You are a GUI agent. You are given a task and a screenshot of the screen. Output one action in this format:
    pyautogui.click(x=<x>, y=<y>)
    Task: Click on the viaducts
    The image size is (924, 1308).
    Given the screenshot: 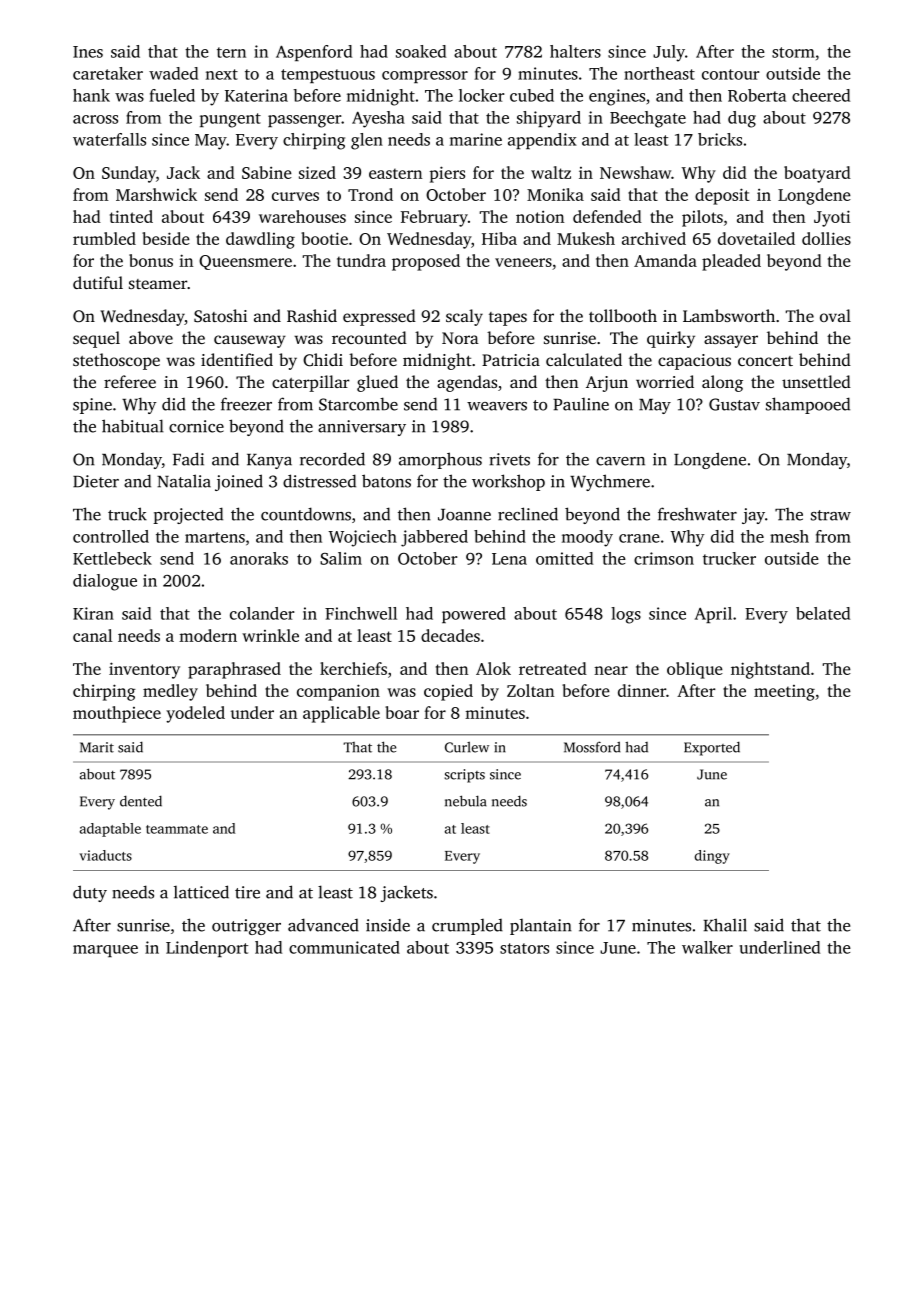 What is the action you would take?
    pyautogui.click(x=105, y=855)
